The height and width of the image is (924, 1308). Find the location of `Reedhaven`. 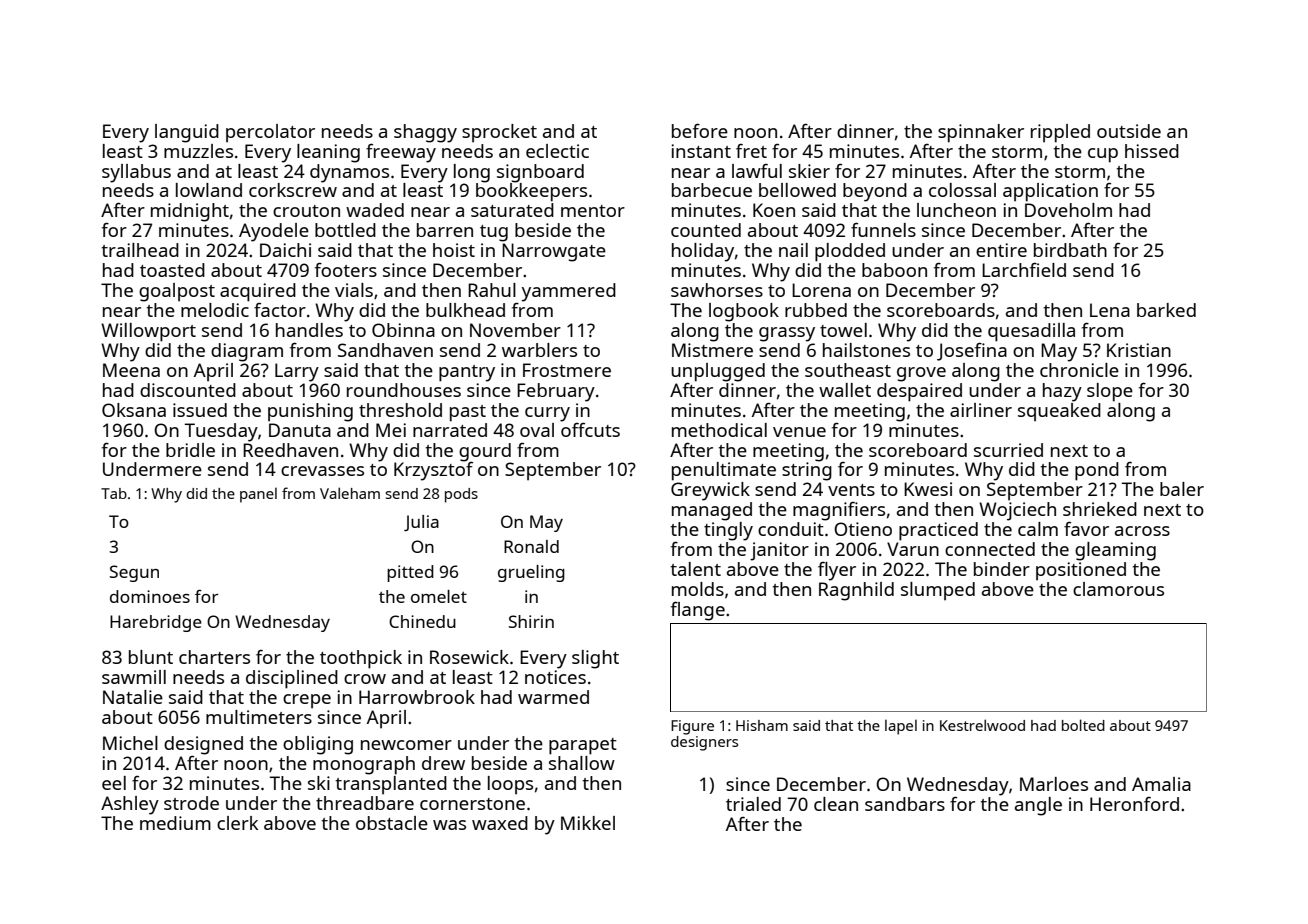

Reedhaven is located at coordinates (290, 450).
